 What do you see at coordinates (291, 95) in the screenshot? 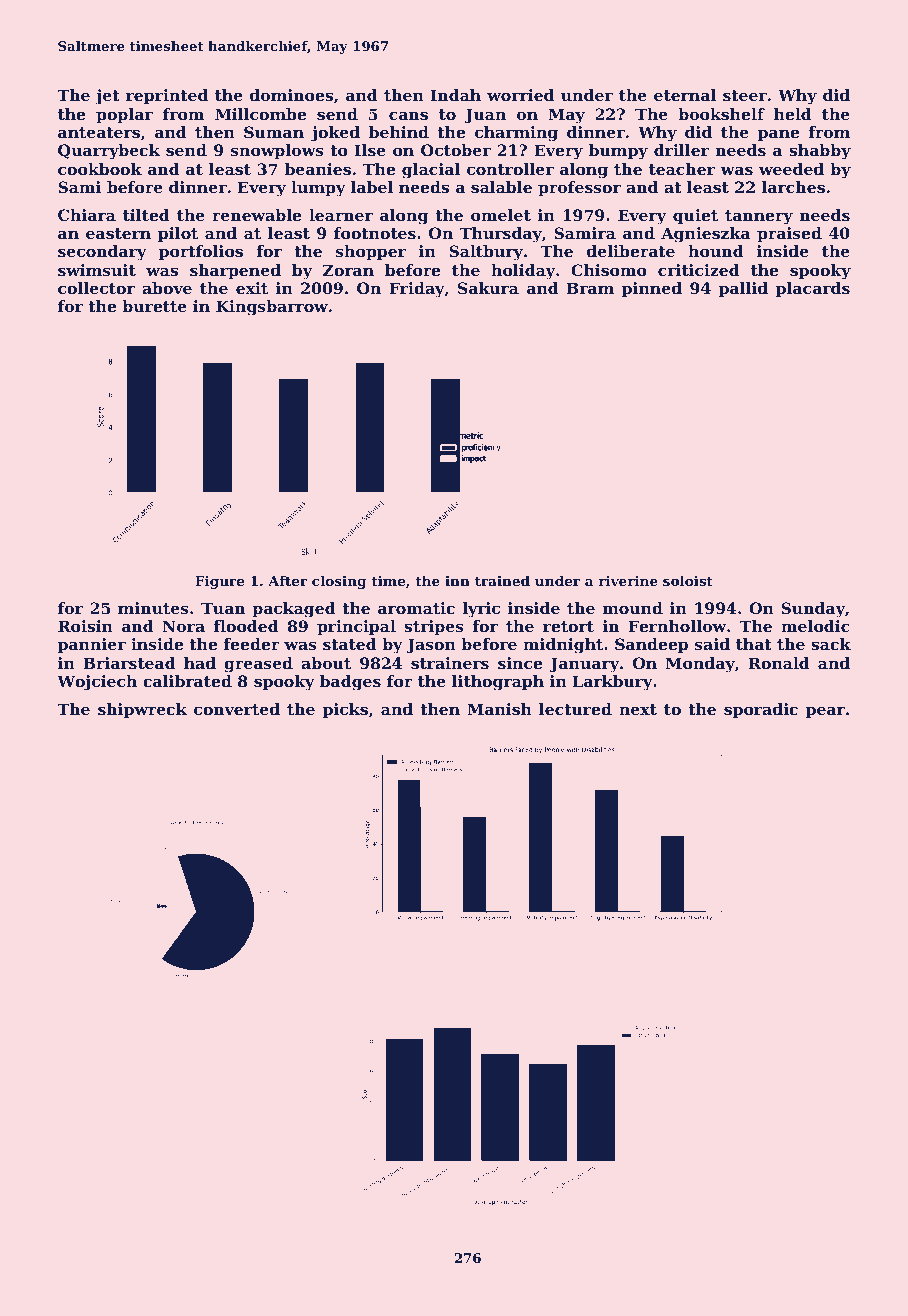
I see `dominoes` at bounding box center [291, 95].
